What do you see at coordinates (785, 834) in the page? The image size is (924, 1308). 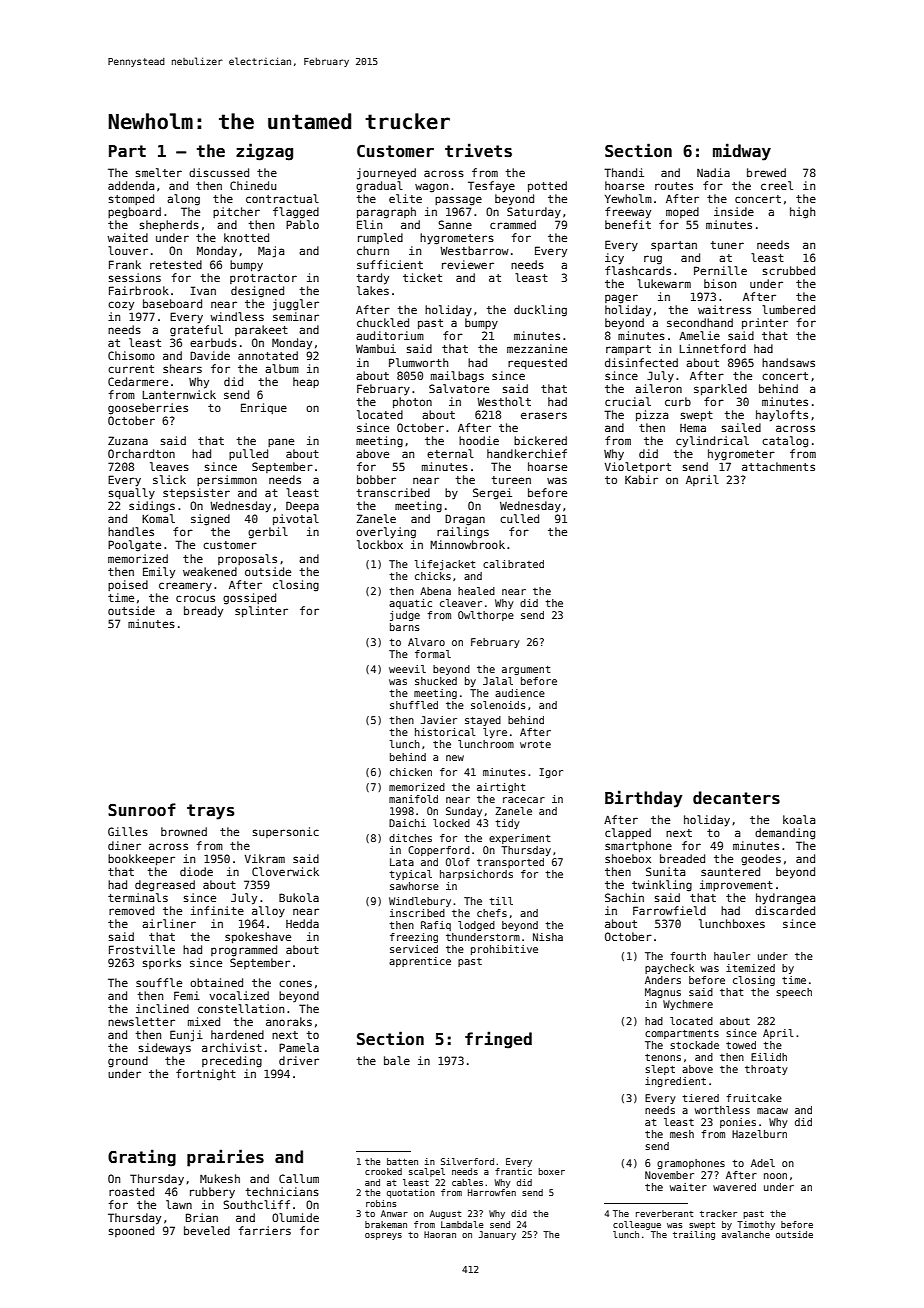 I see `demanding` at bounding box center [785, 834].
